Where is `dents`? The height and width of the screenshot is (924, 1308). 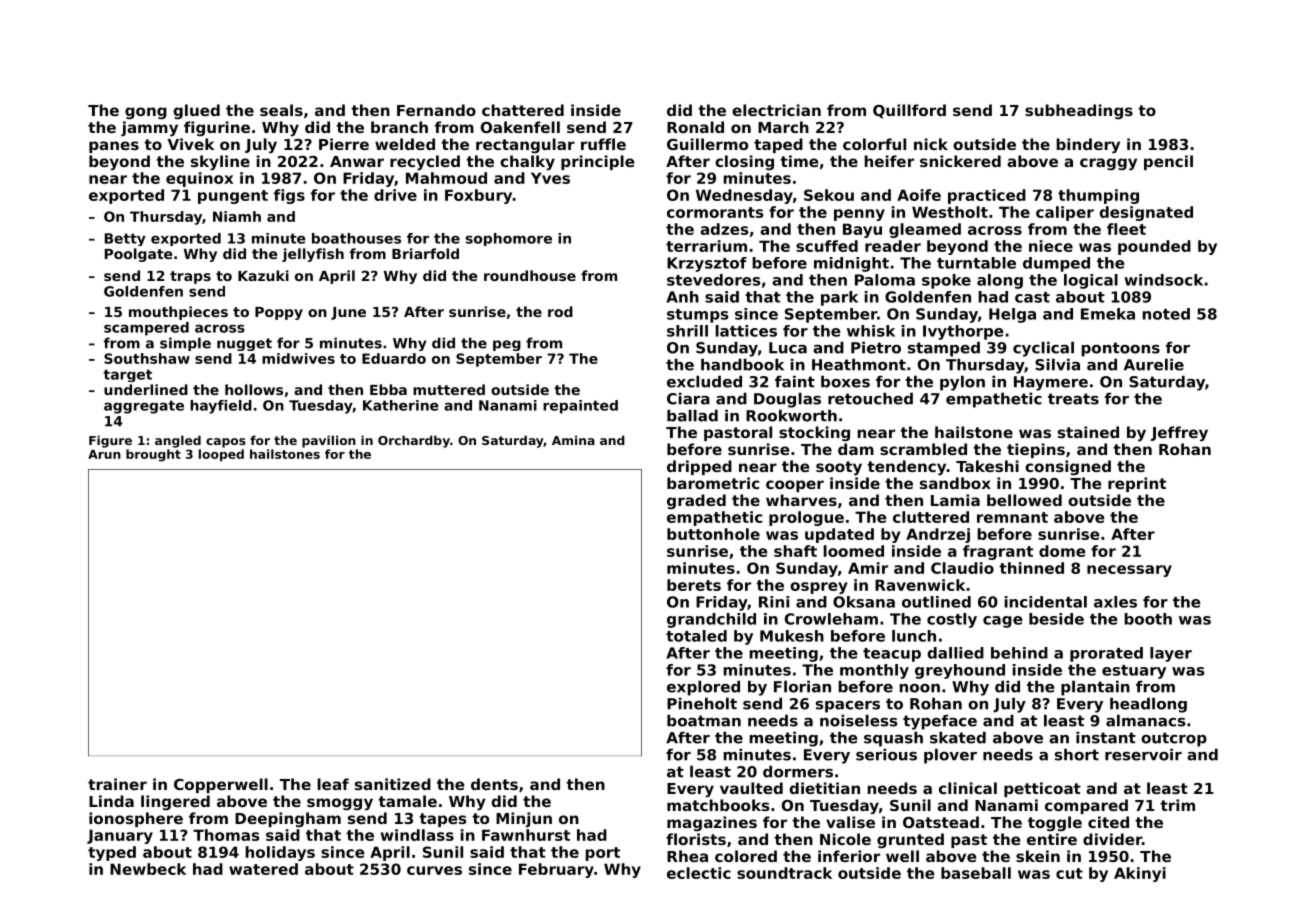 dents is located at coordinates (494, 784).
